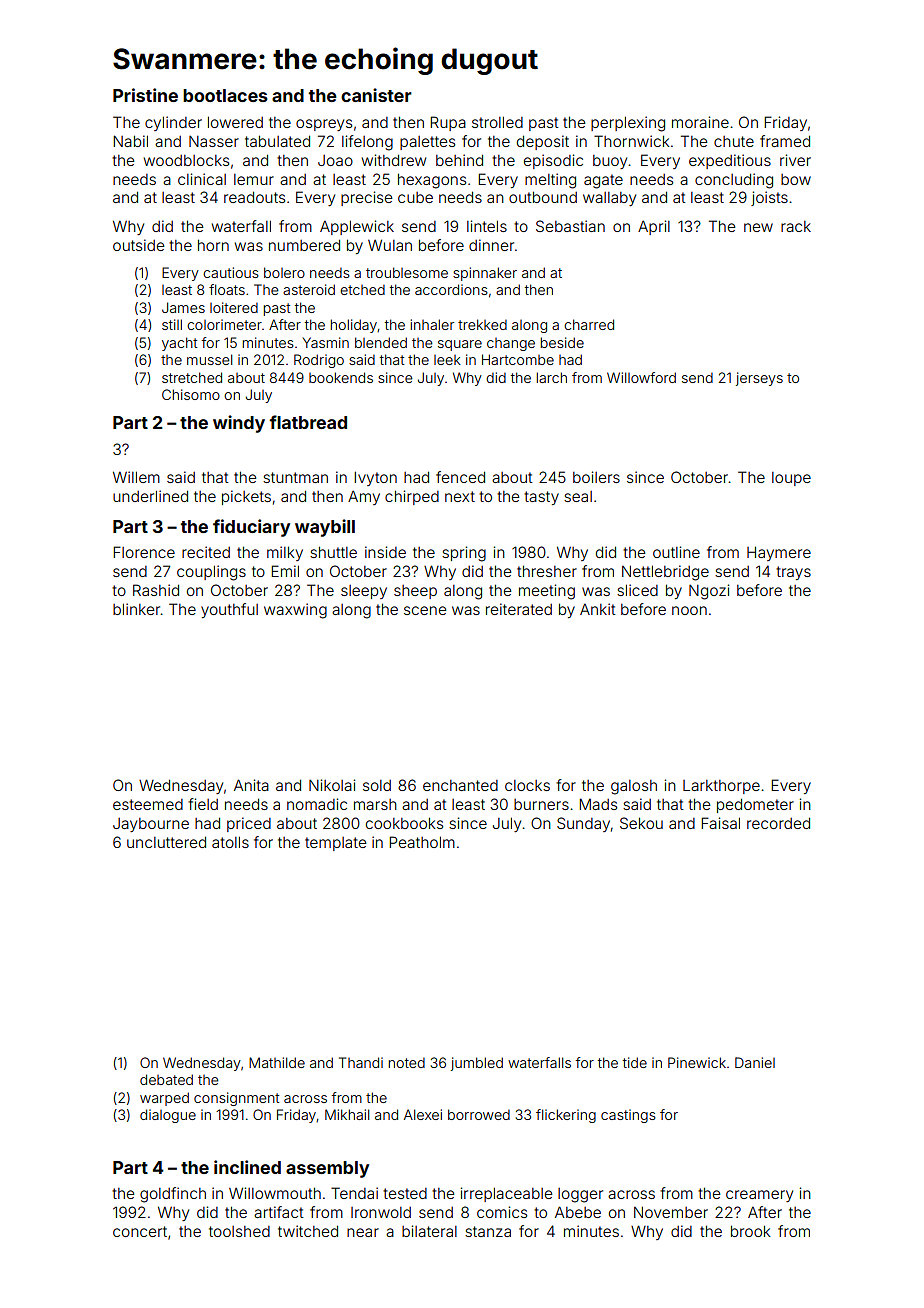  I want to click on near, so click(363, 1232).
